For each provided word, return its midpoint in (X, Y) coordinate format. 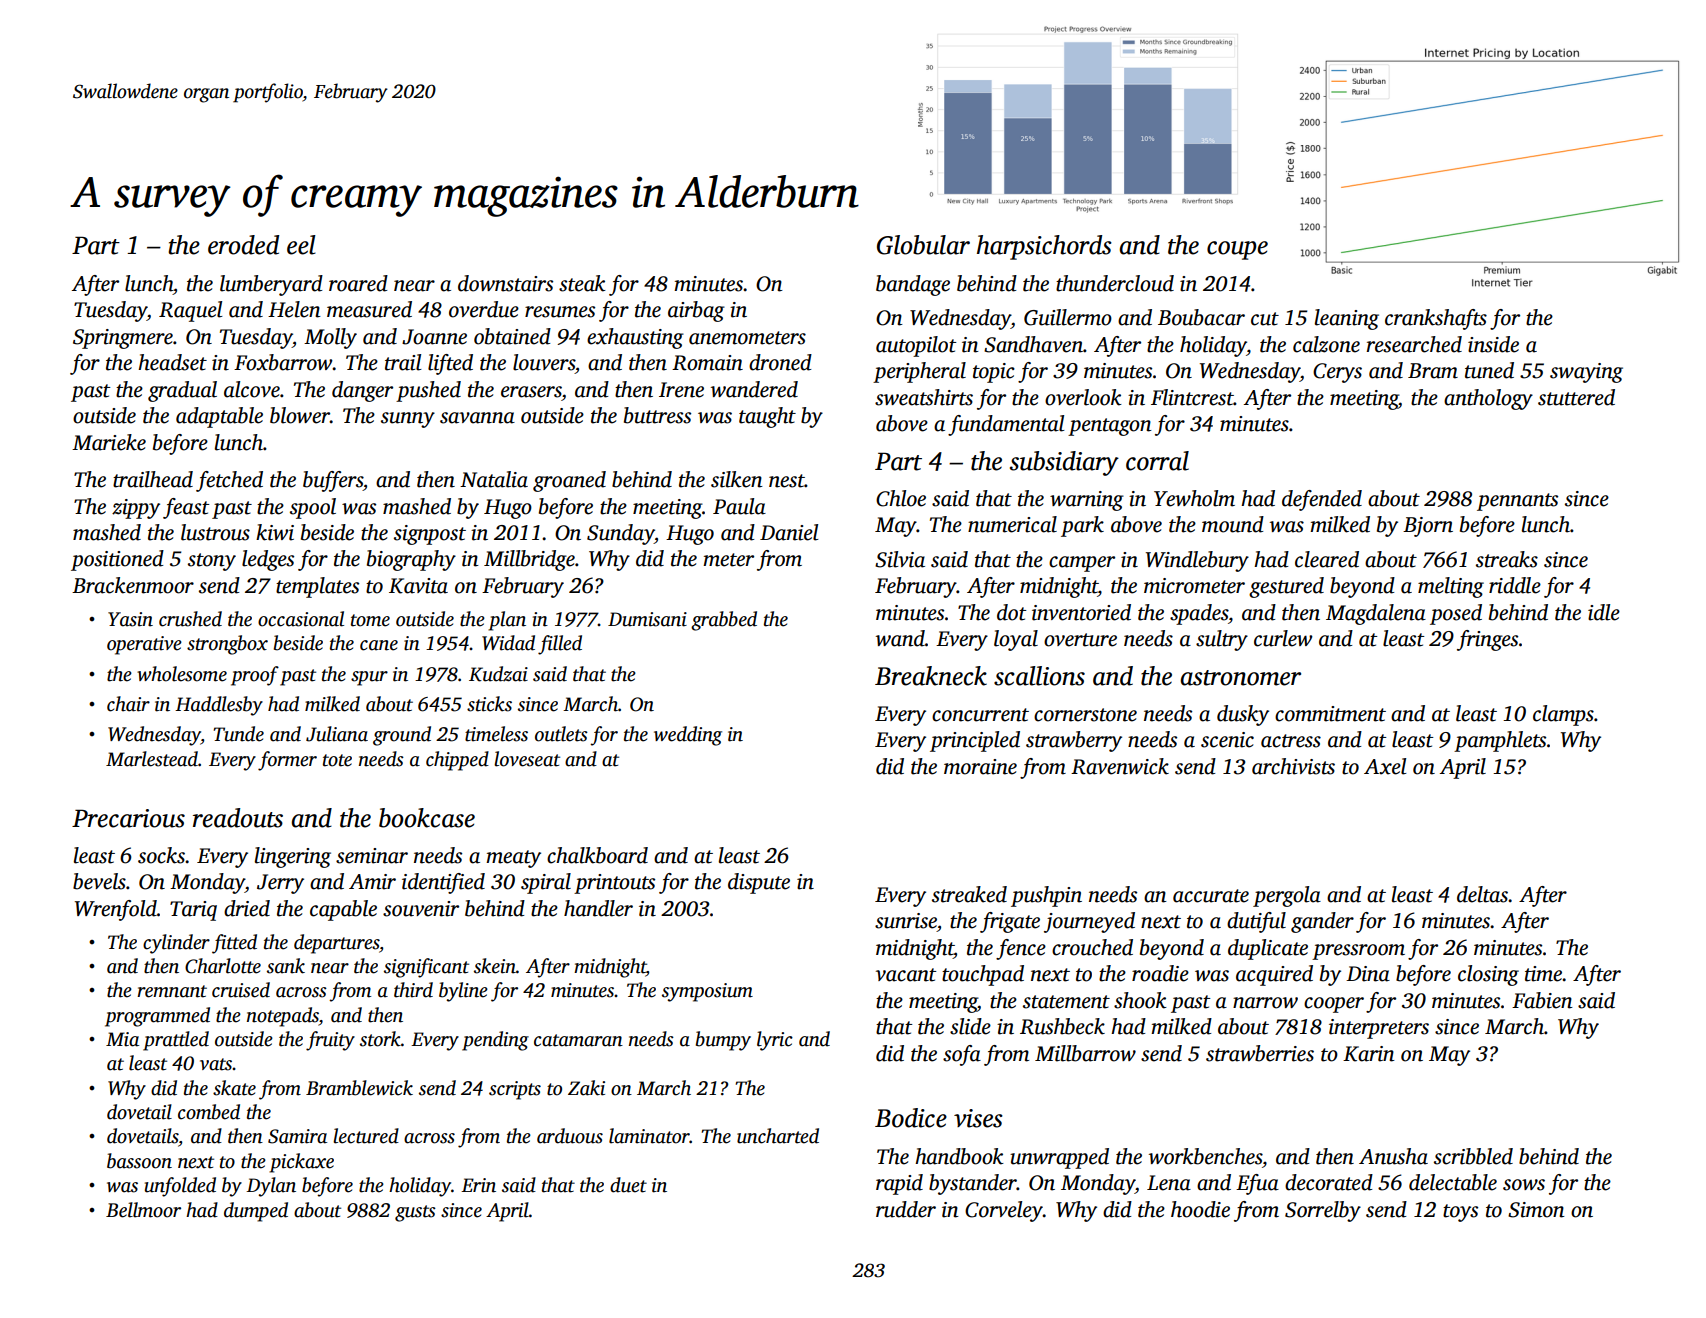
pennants (1517, 502)
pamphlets (1500, 741)
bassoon (139, 1161)
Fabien (1542, 1000)
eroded (243, 245)
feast (186, 508)
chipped (457, 761)
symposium (707, 992)
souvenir (421, 909)
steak (582, 283)
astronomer (1241, 678)
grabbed (724, 621)
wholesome (182, 674)
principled (975, 741)
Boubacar (1201, 317)
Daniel (789, 532)
